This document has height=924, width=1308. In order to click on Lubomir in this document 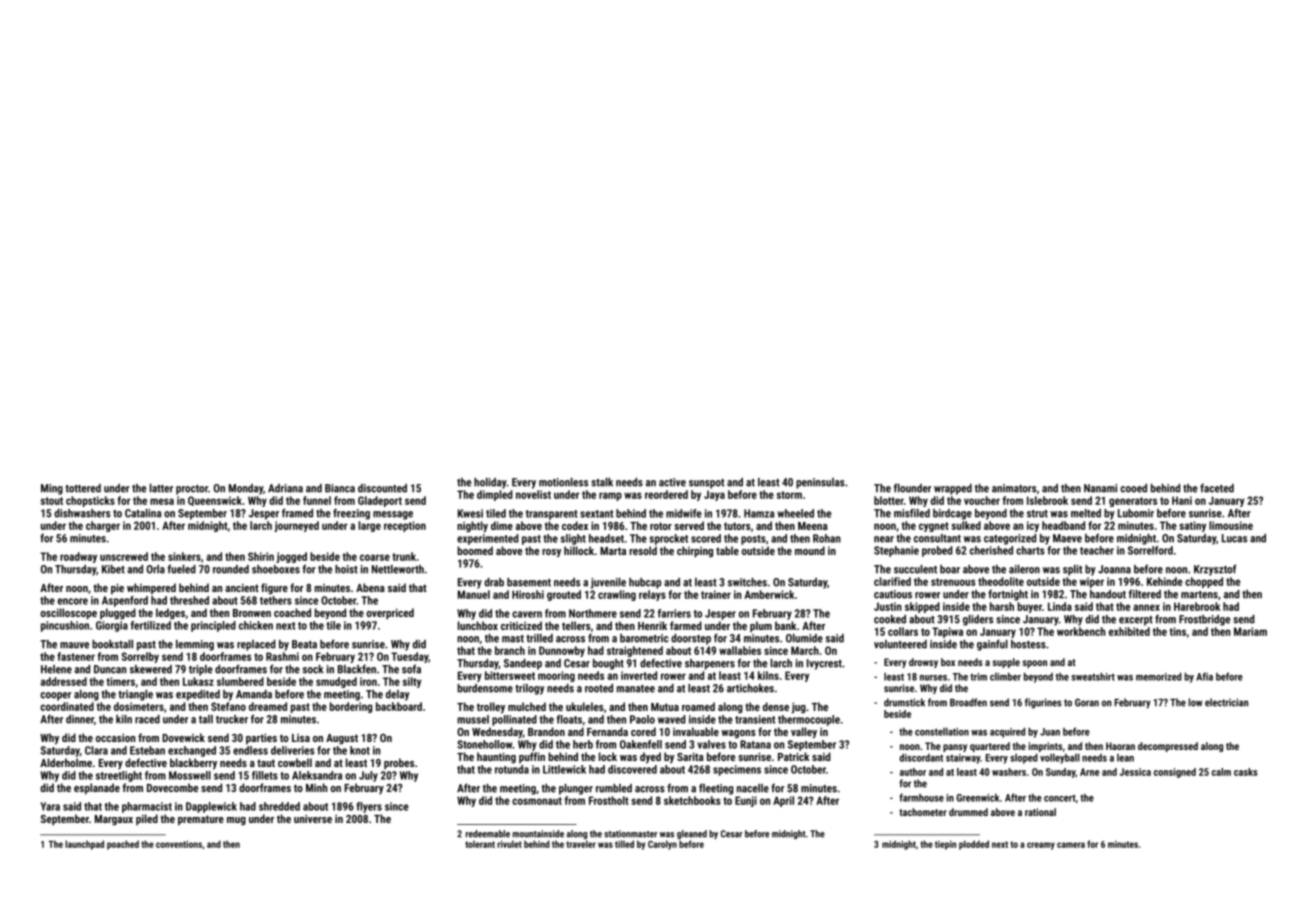, I will do `click(1136, 513)`.
